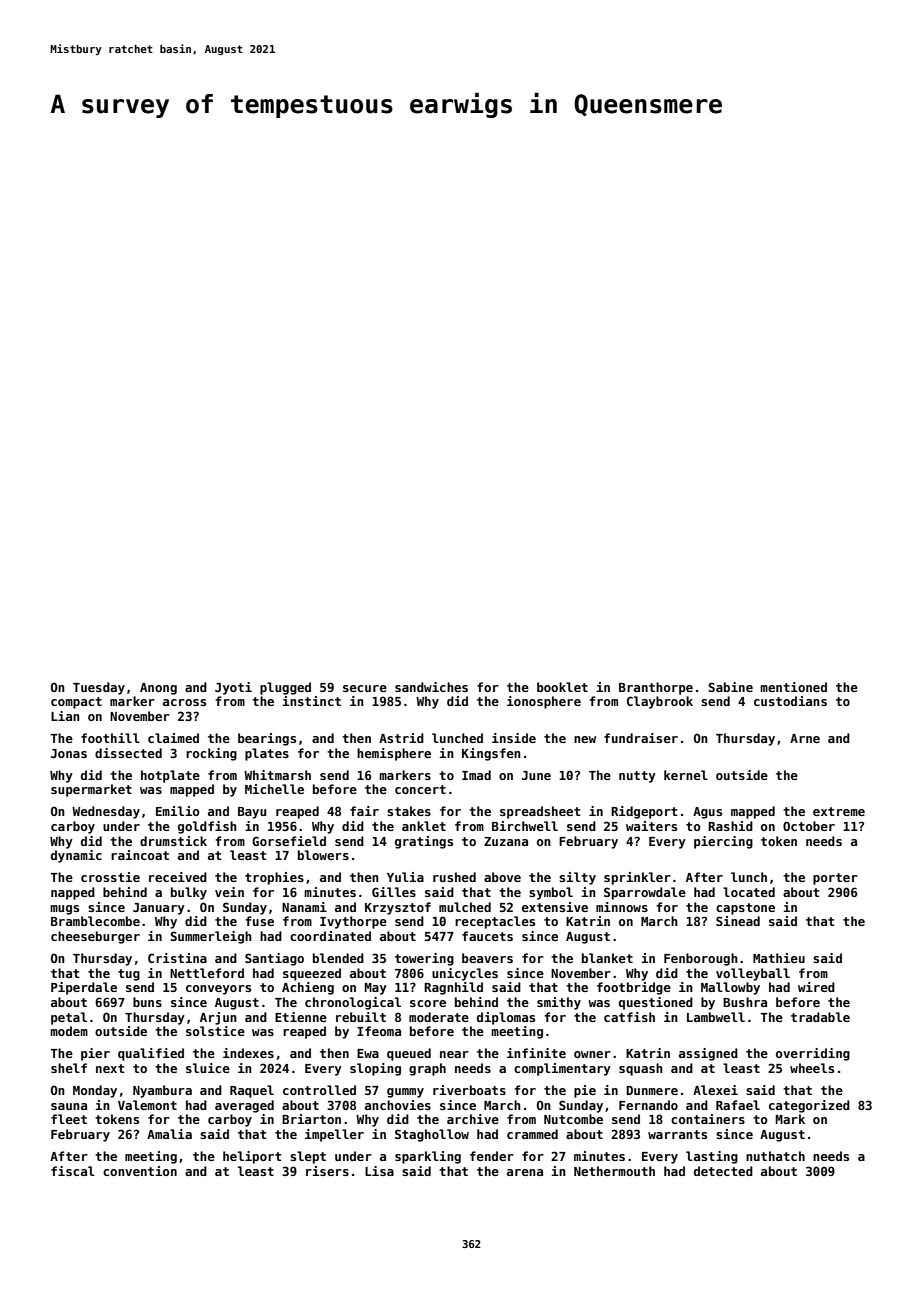 The height and width of the page is (1308, 924). What do you see at coordinates (365, 688) in the page?
I see `secure` at bounding box center [365, 688].
